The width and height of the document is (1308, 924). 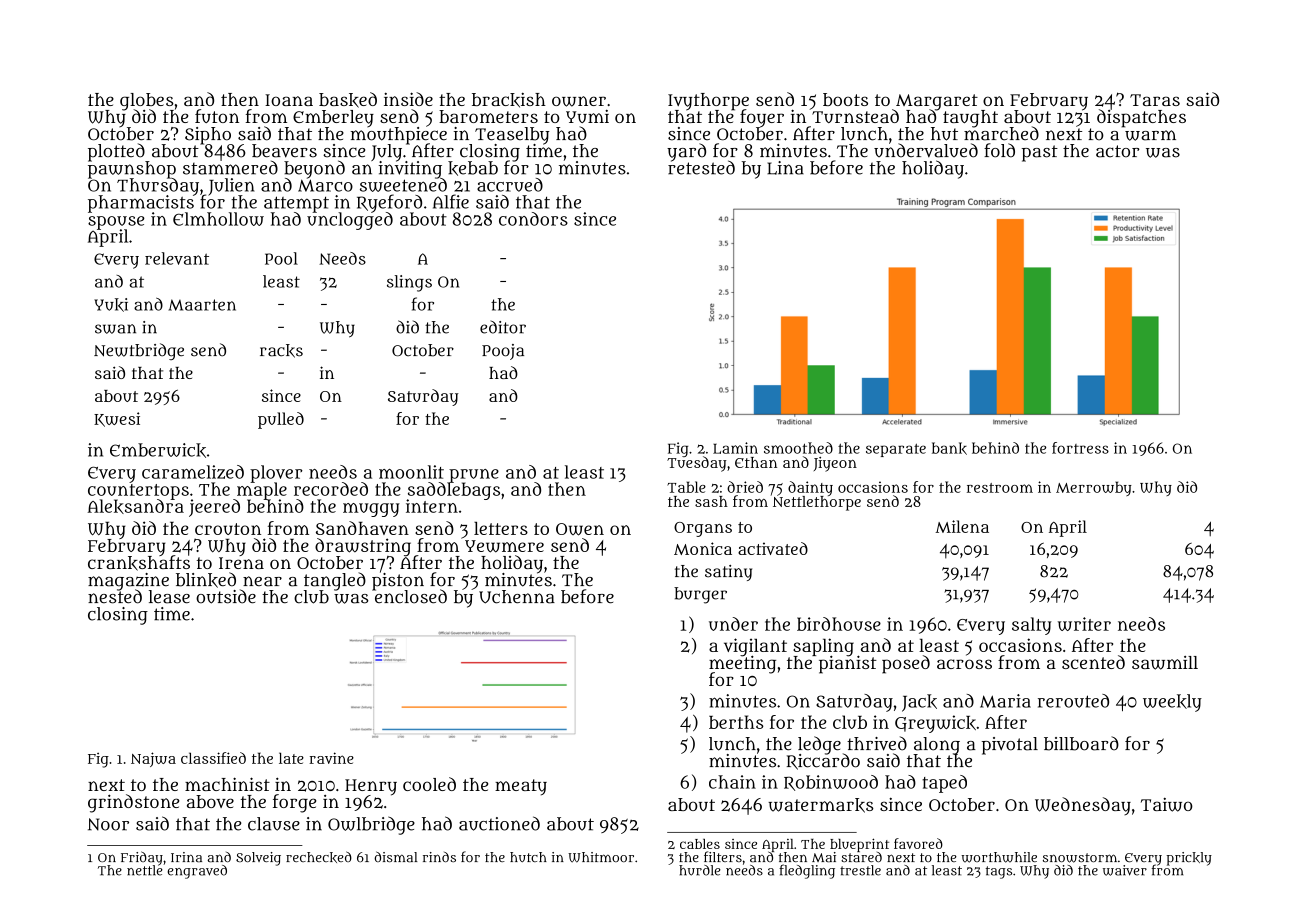 I want to click on unclogged, so click(x=350, y=221).
